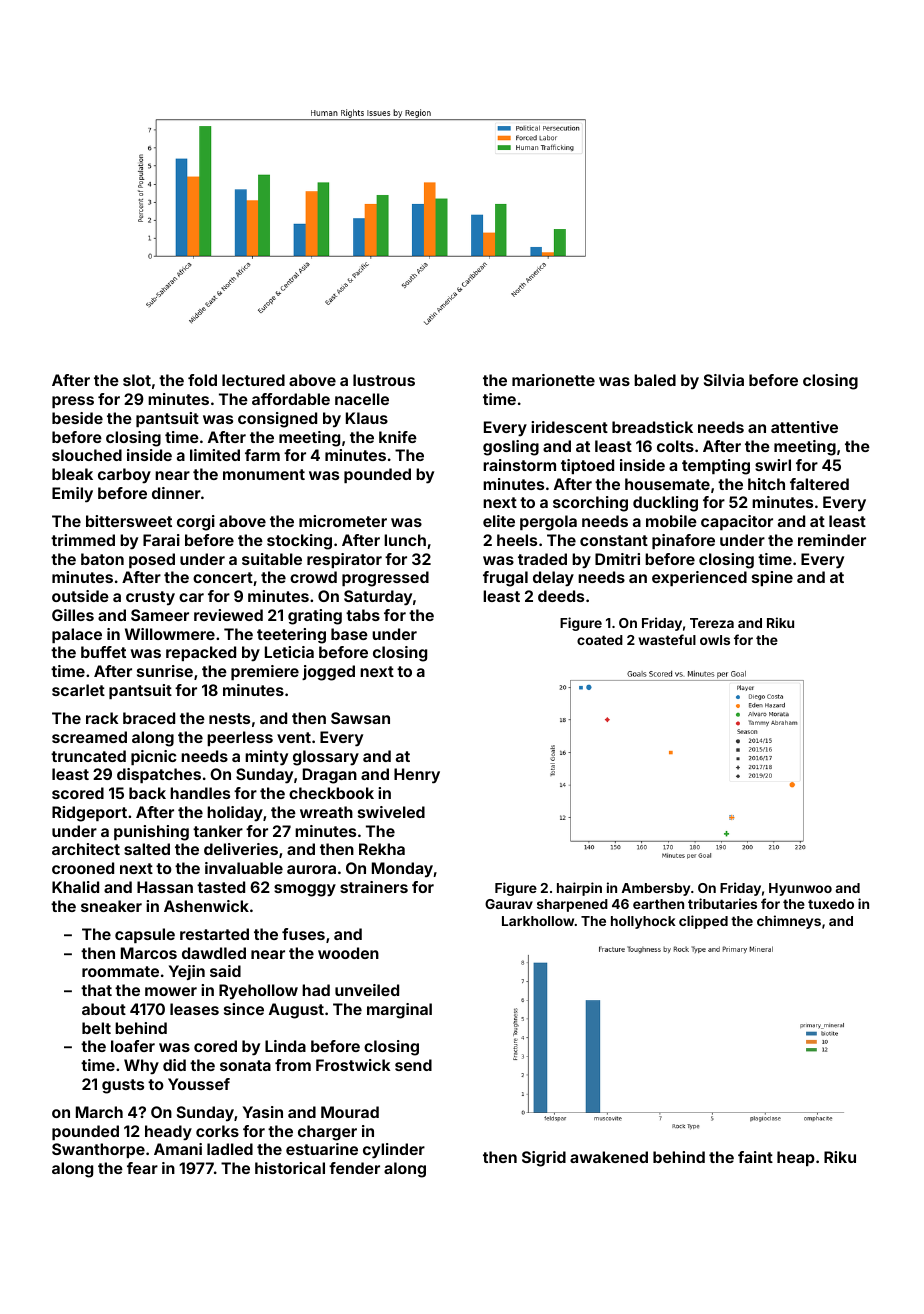 This screenshot has height=1314, width=924. Describe the element at coordinates (579, 889) in the screenshot. I see `hairpin` at that location.
